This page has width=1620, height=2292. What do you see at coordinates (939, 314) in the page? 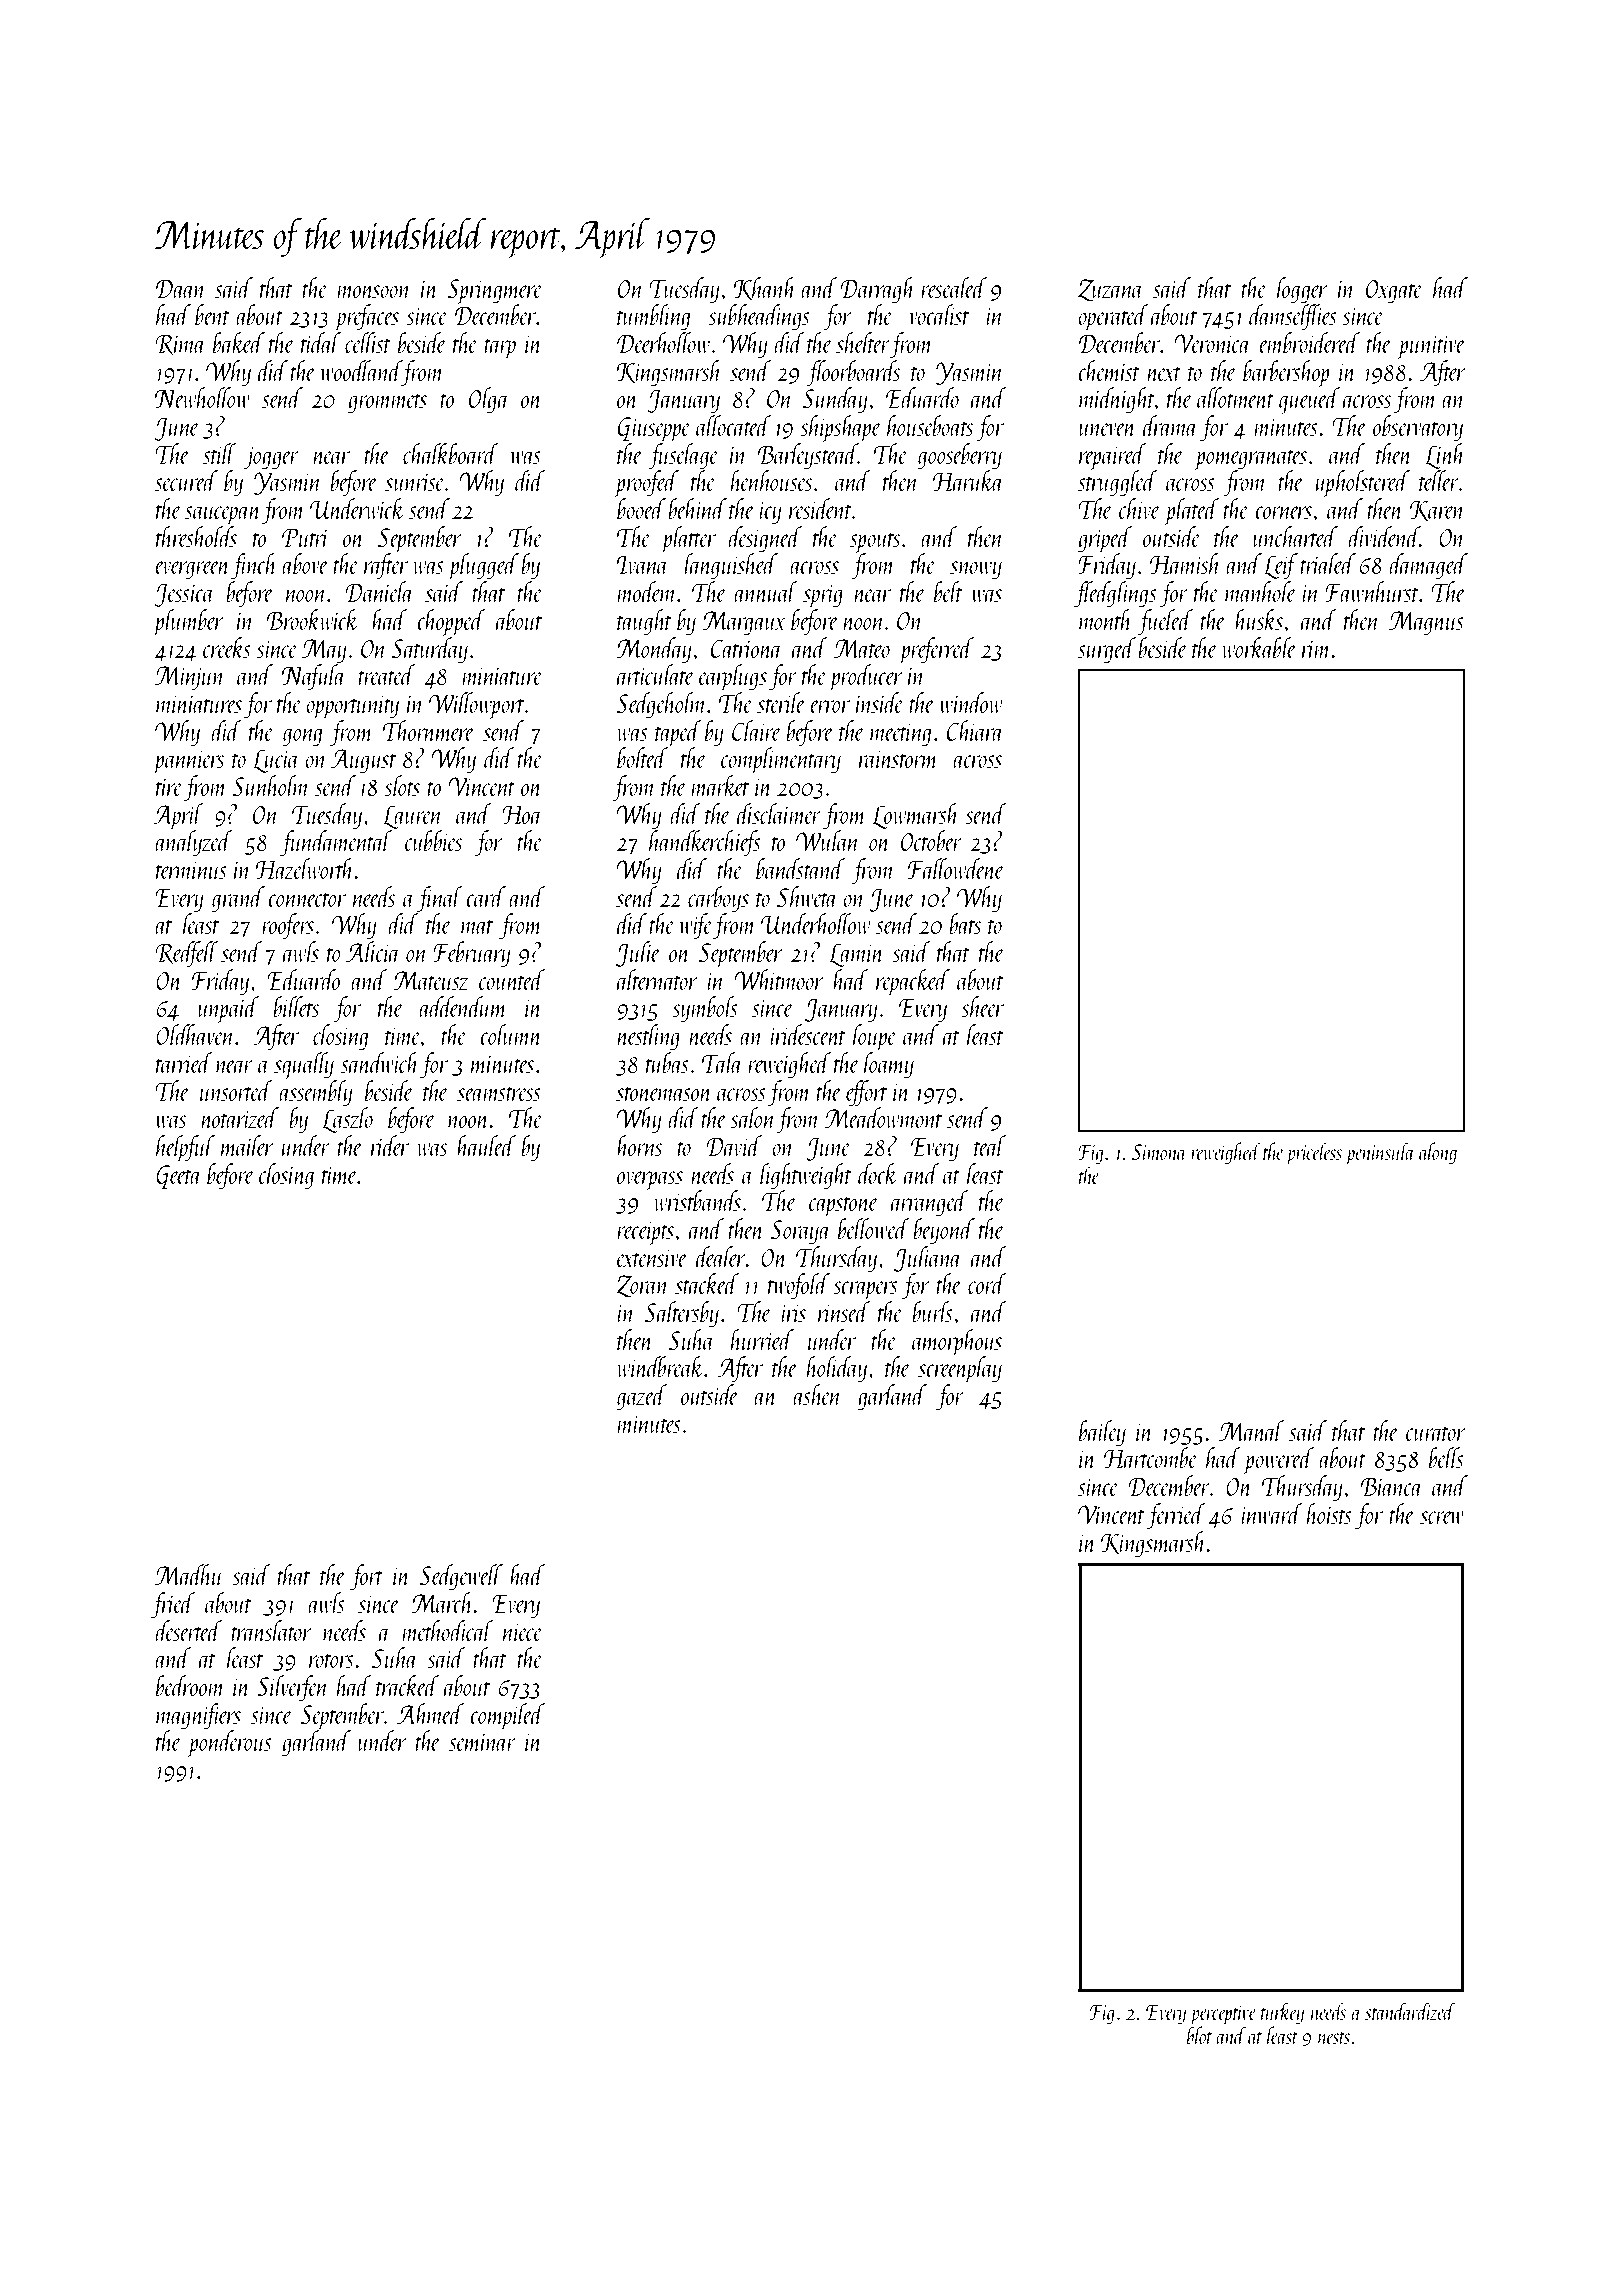
I see `vocalist` at bounding box center [939, 314].
